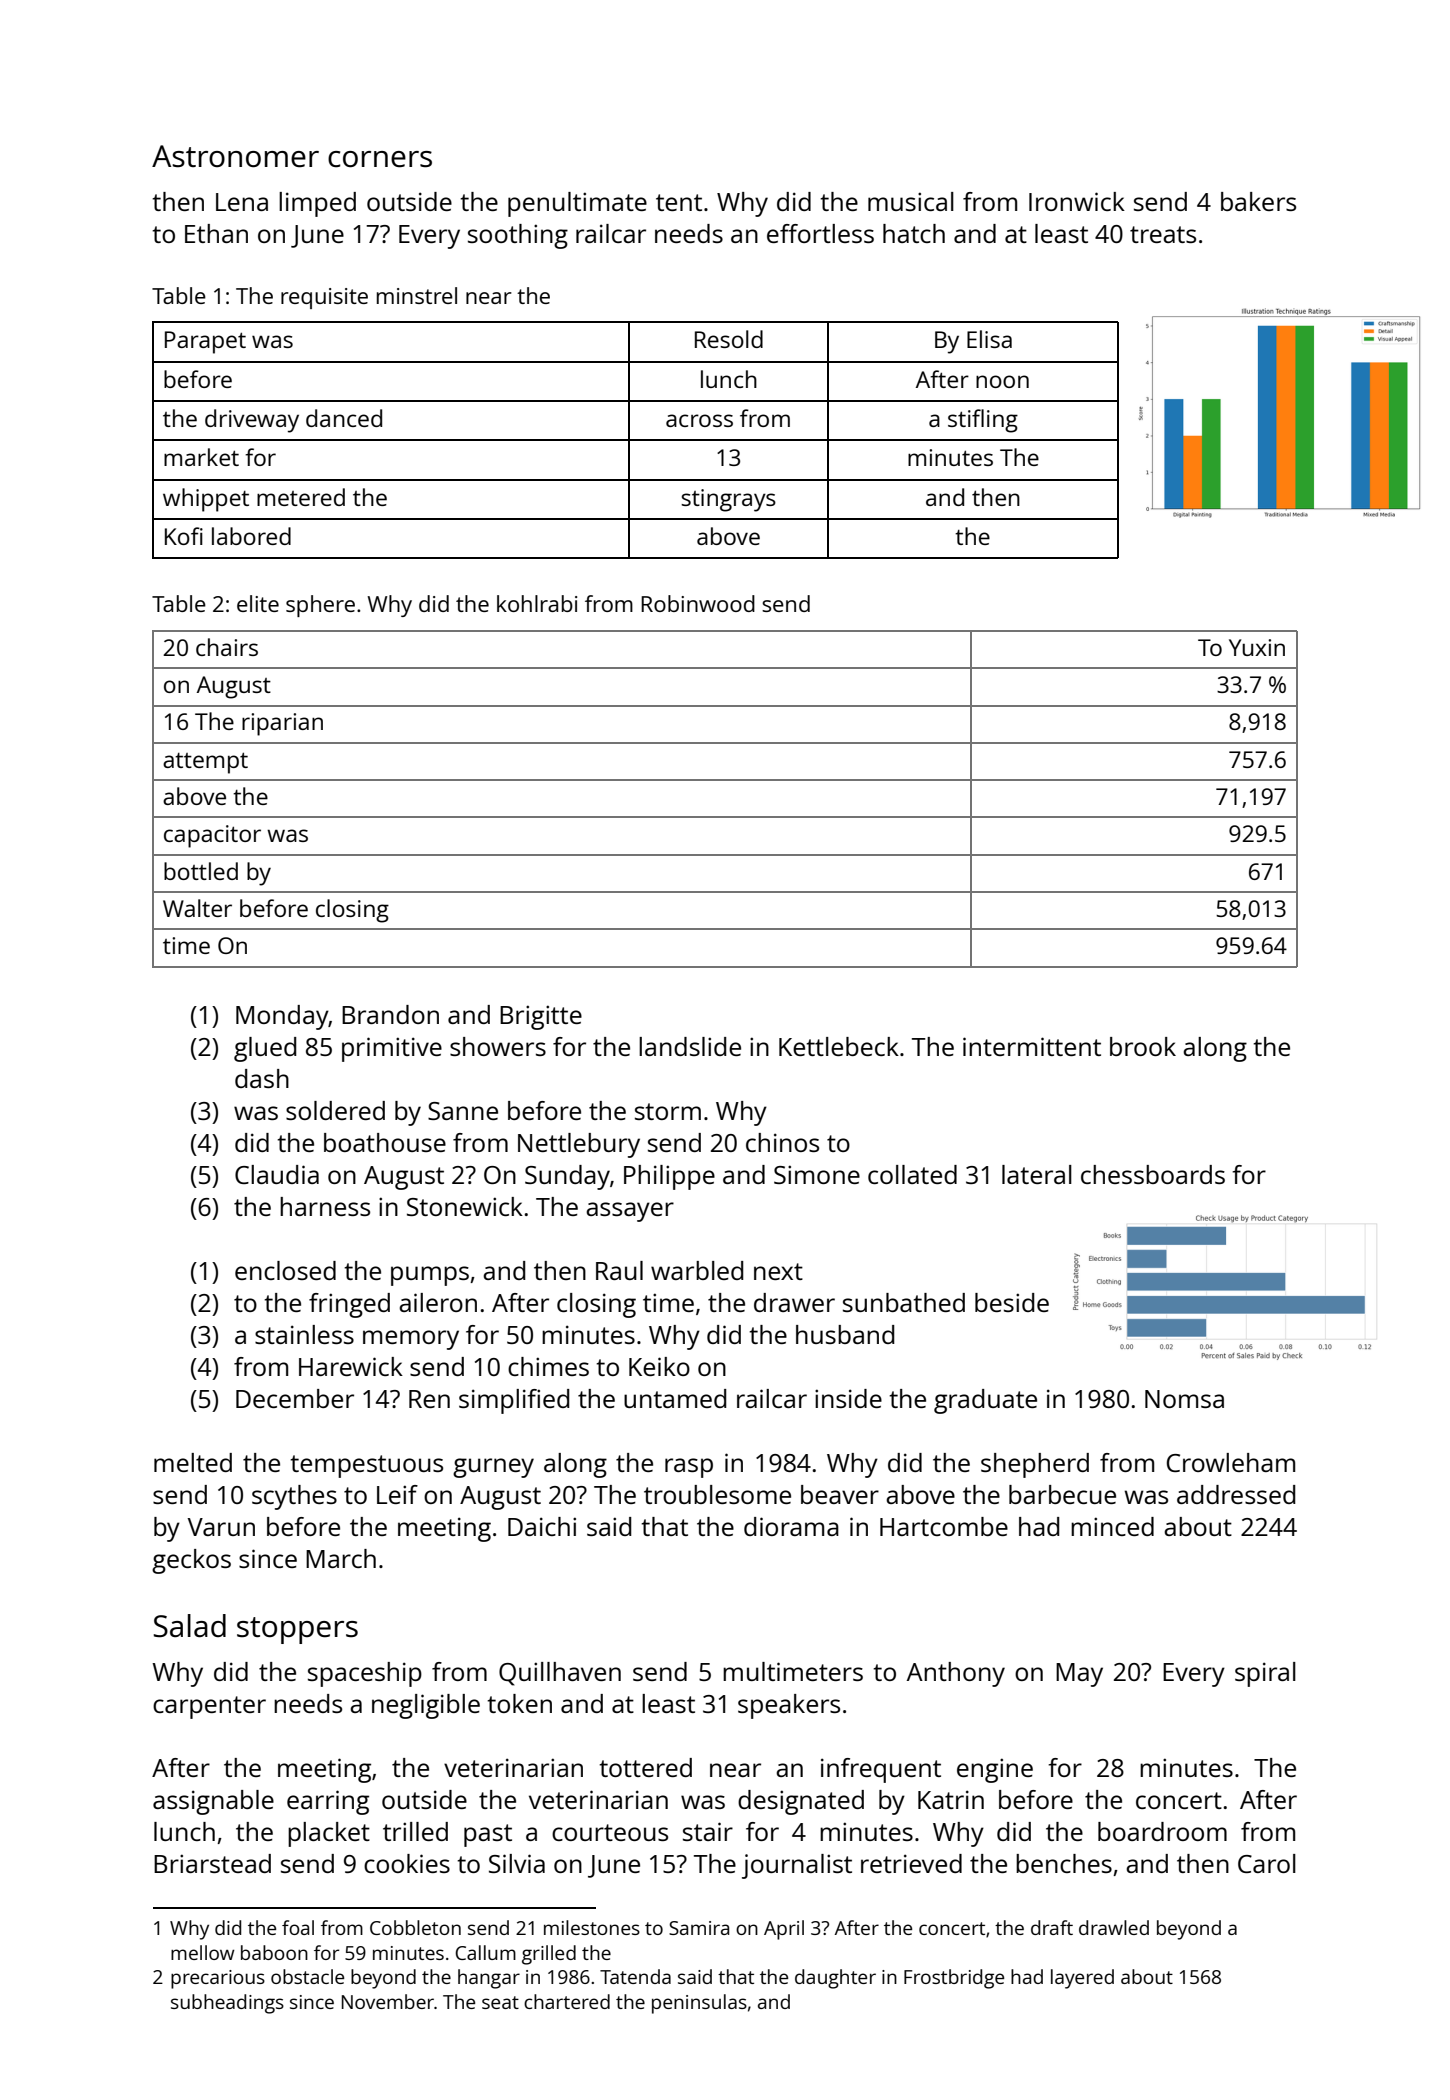 Image resolution: width=1450 pixels, height=2100 pixels. Describe the element at coordinates (277, 1174) in the screenshot. I see `Claudia` at that location.
